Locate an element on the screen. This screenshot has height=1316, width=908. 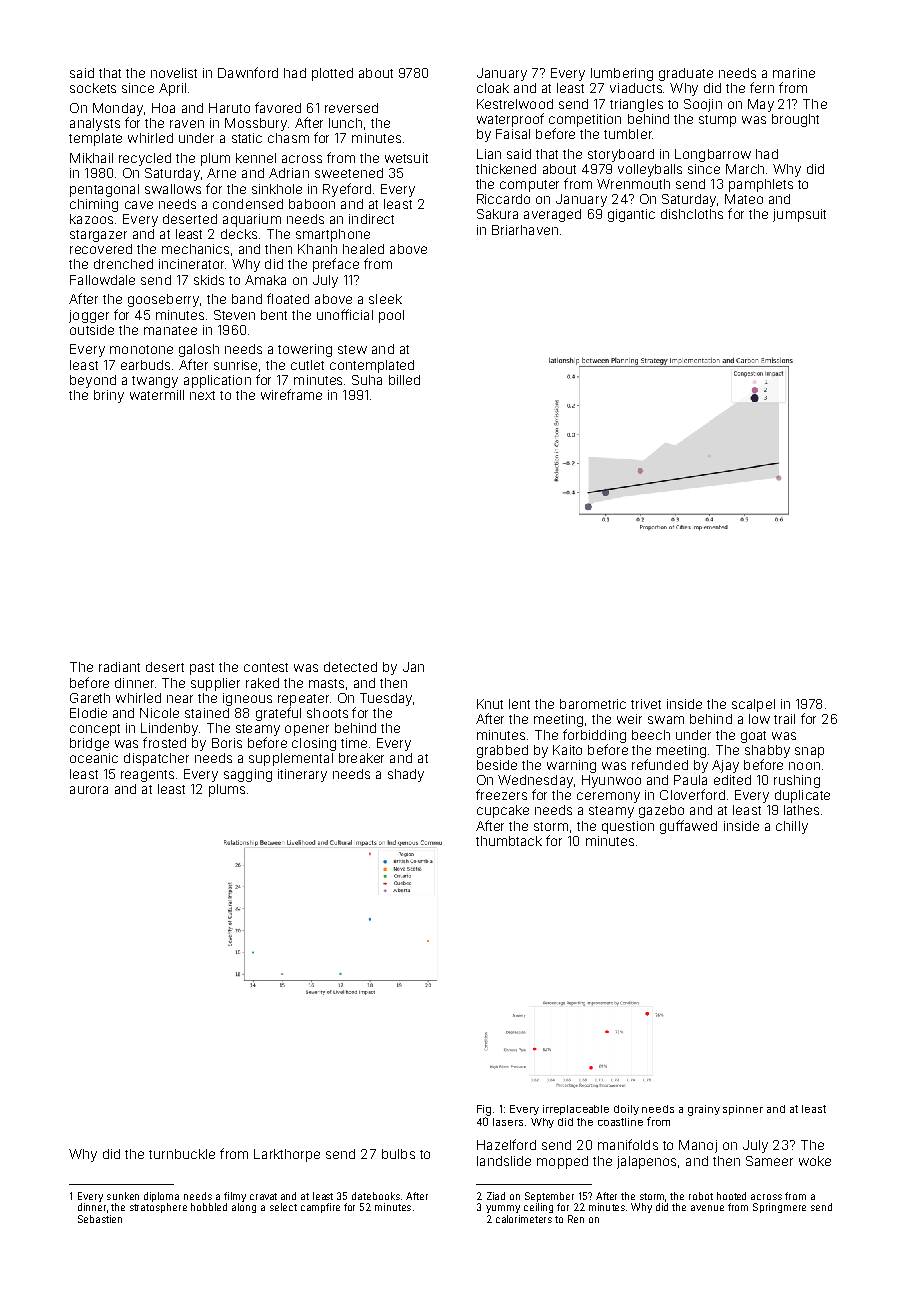
lasers is located at coordinates (508, 1122).
